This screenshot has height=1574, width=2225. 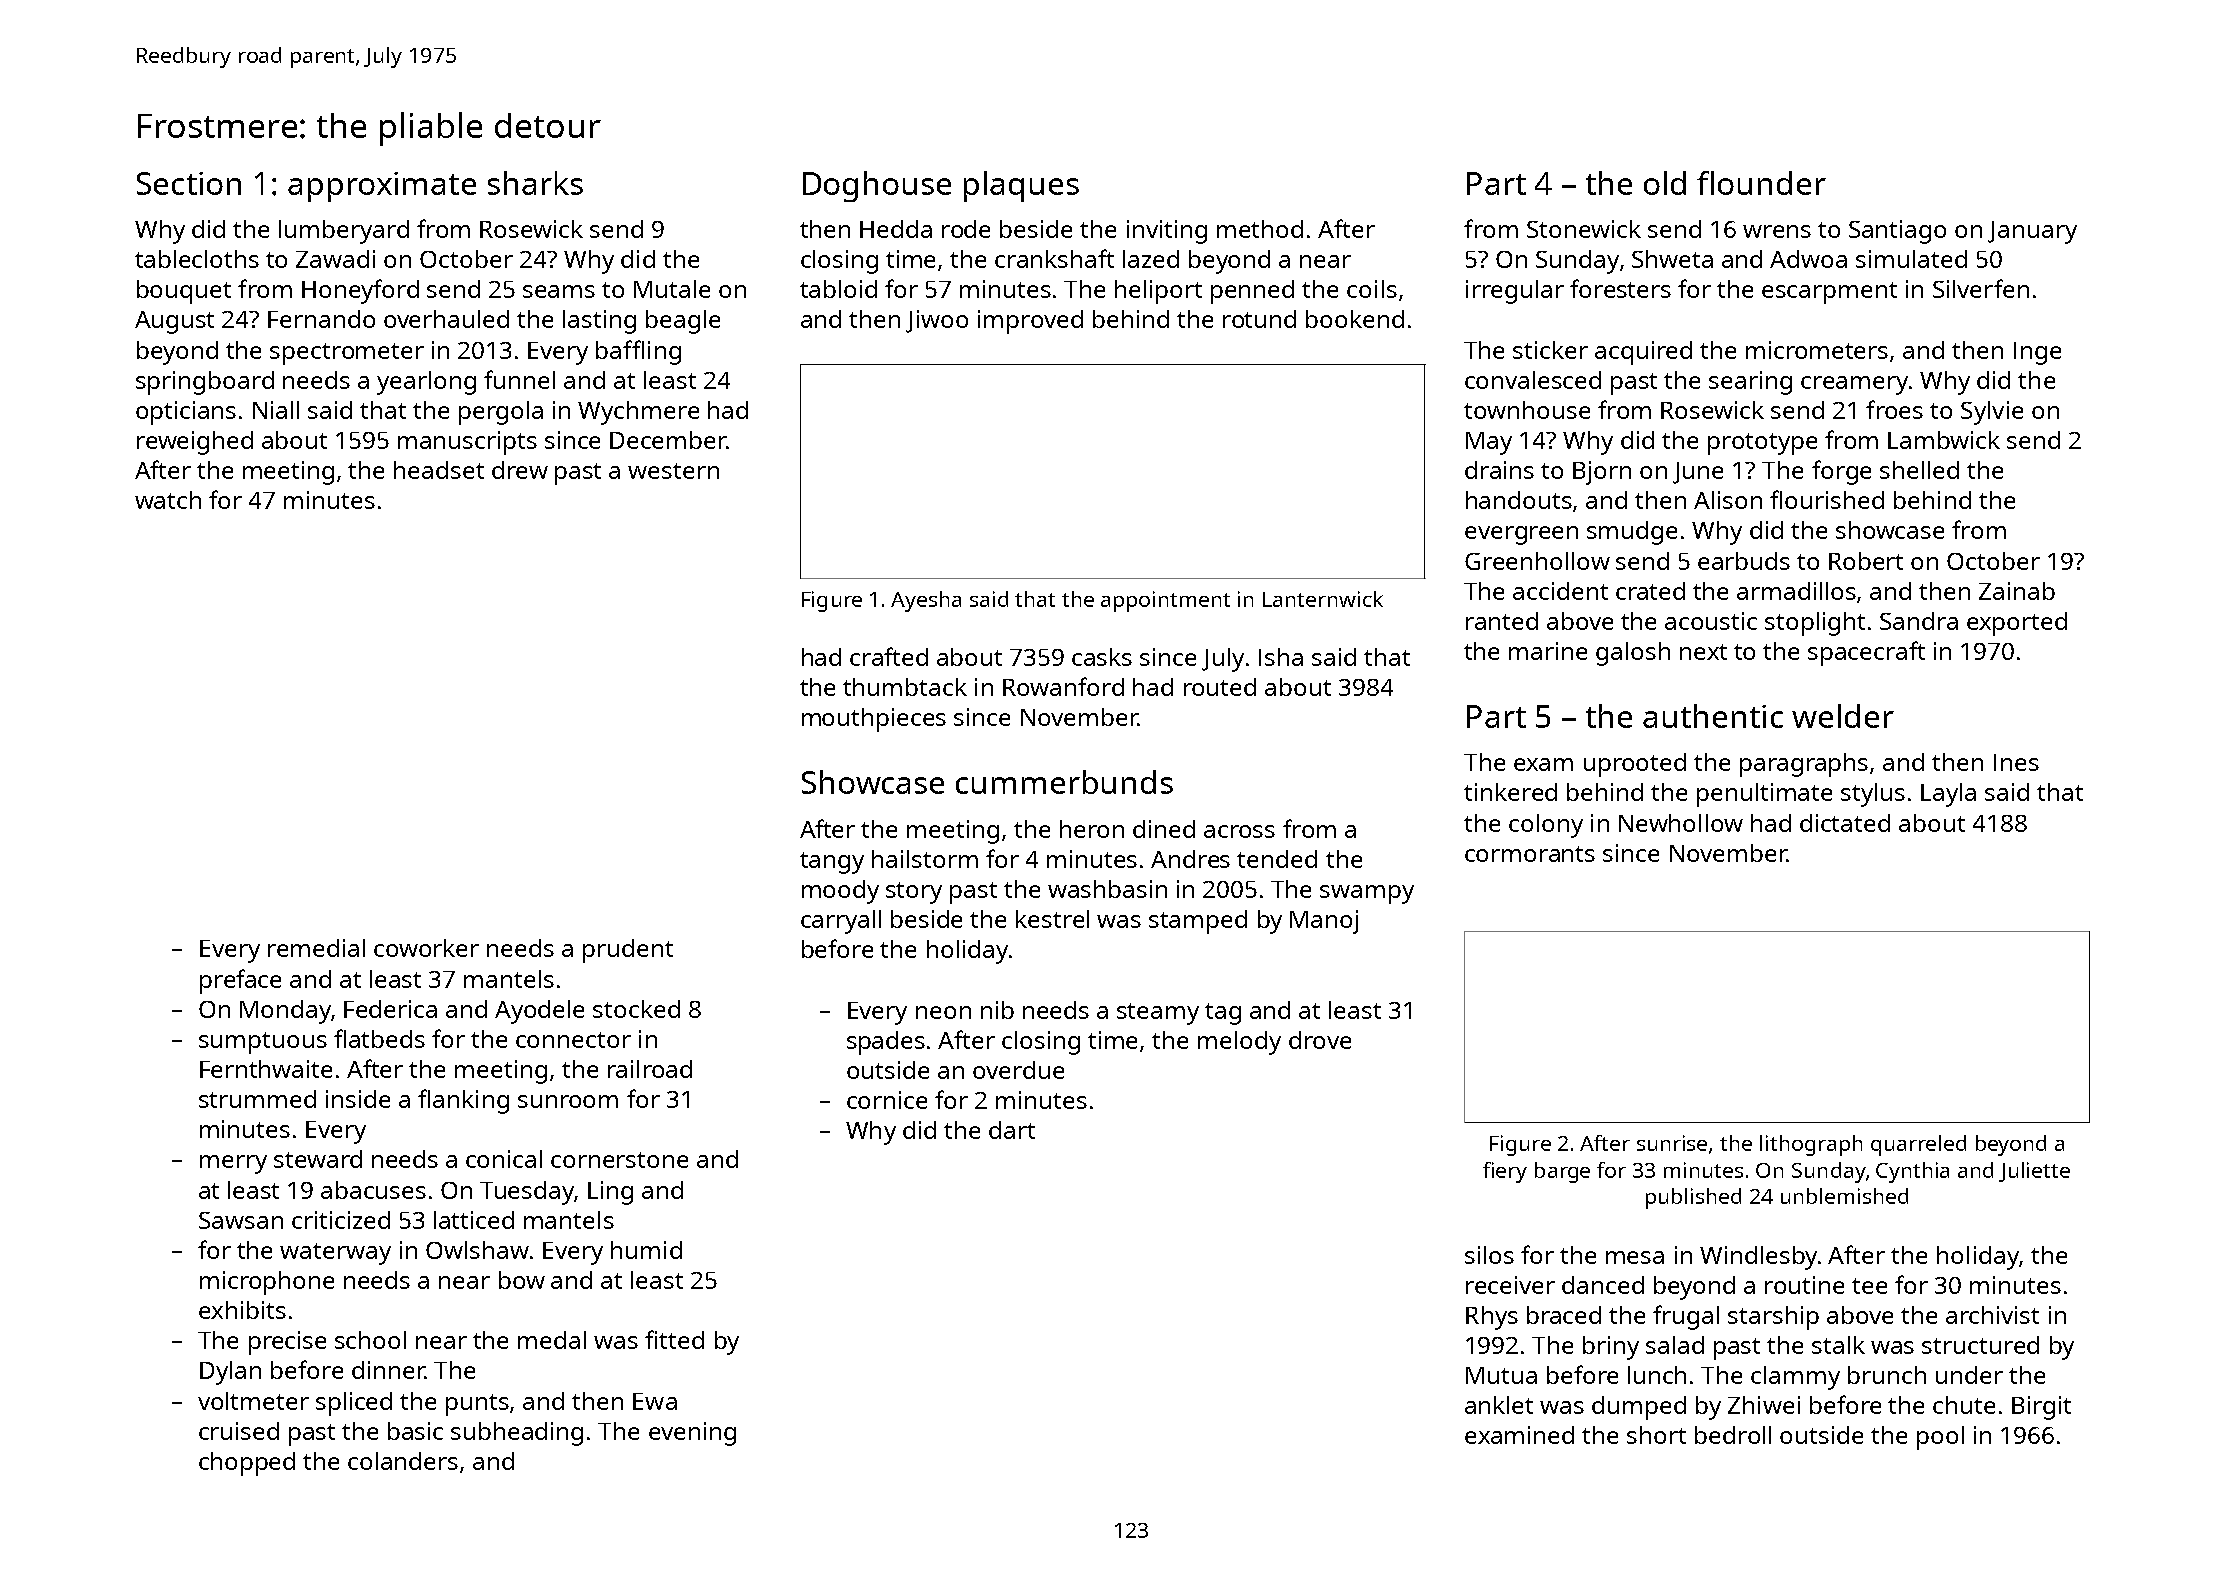 What do you see at coordinates (1030, 322) in the screenshot?
I see `improved` at bounding box center [1030, 322].
